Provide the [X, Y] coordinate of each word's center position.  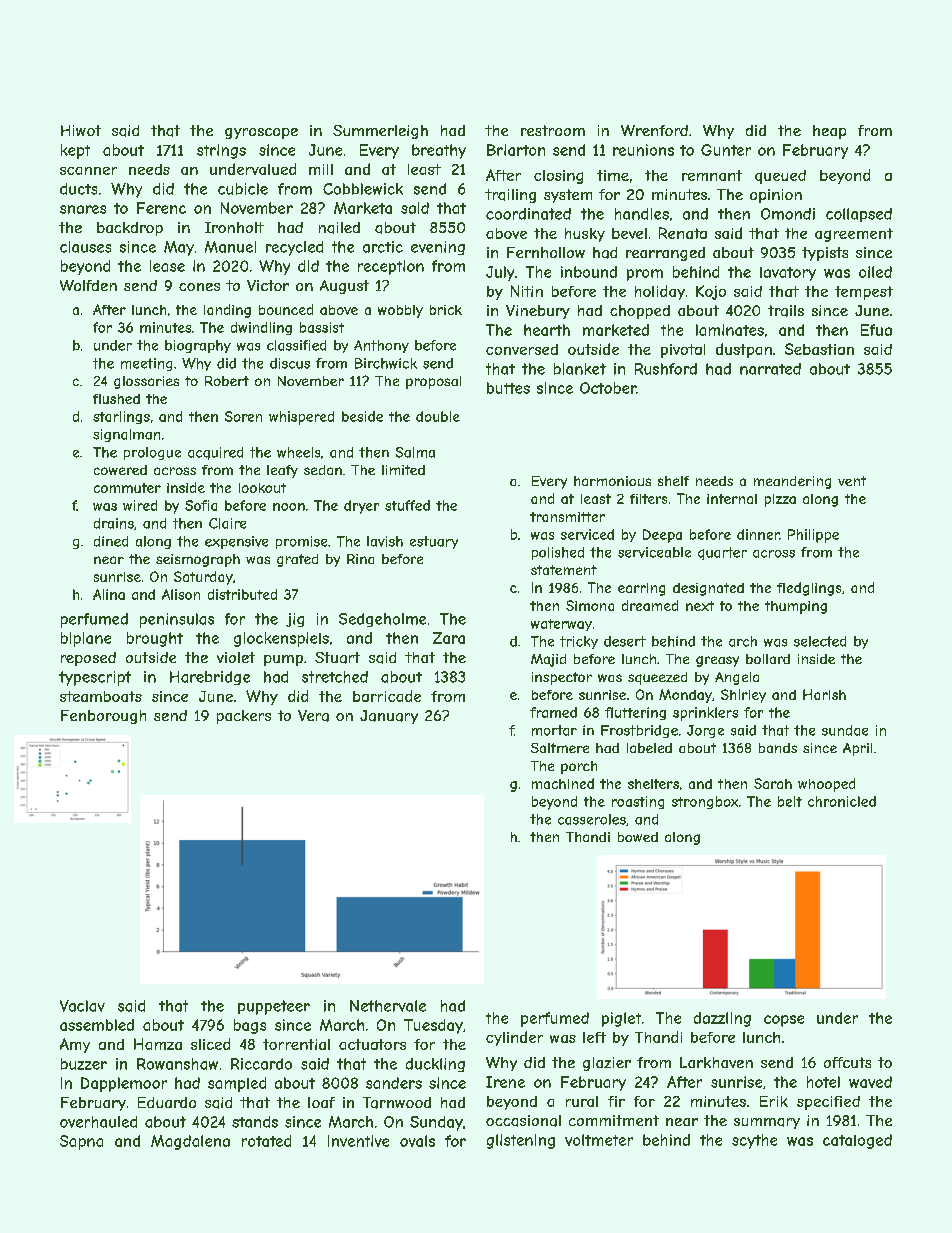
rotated [266, 1141]
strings [221, 151]
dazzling [722, 1019]
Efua [876, 330]
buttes [508, 388]
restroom [553, 130]
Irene [505, 1082]
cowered [120, 470]
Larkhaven [716, 1062]
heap [829, 132]
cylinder [514, 1038]
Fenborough [103, 717]
